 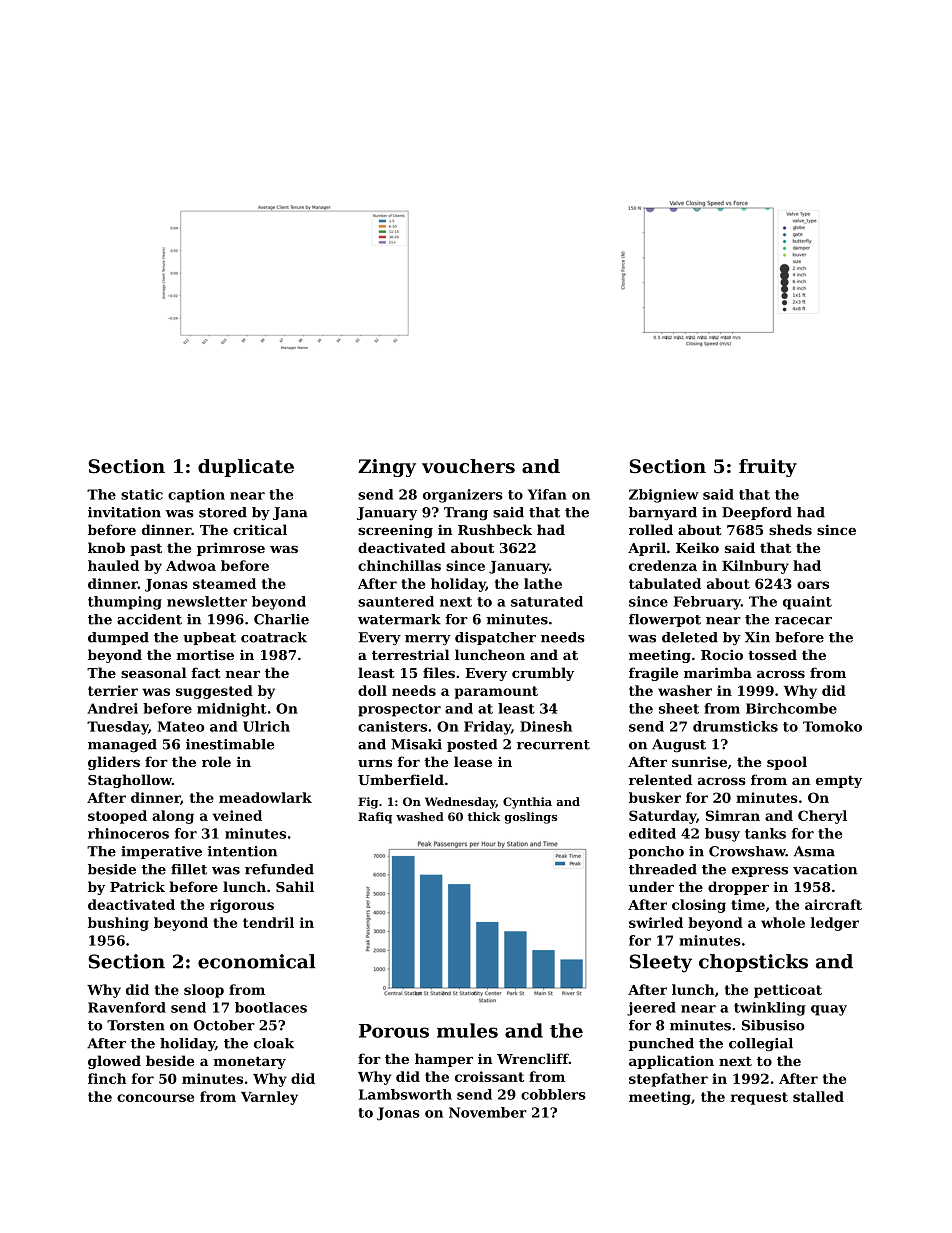 I want to click on screening, so click(x=395, y=531).
